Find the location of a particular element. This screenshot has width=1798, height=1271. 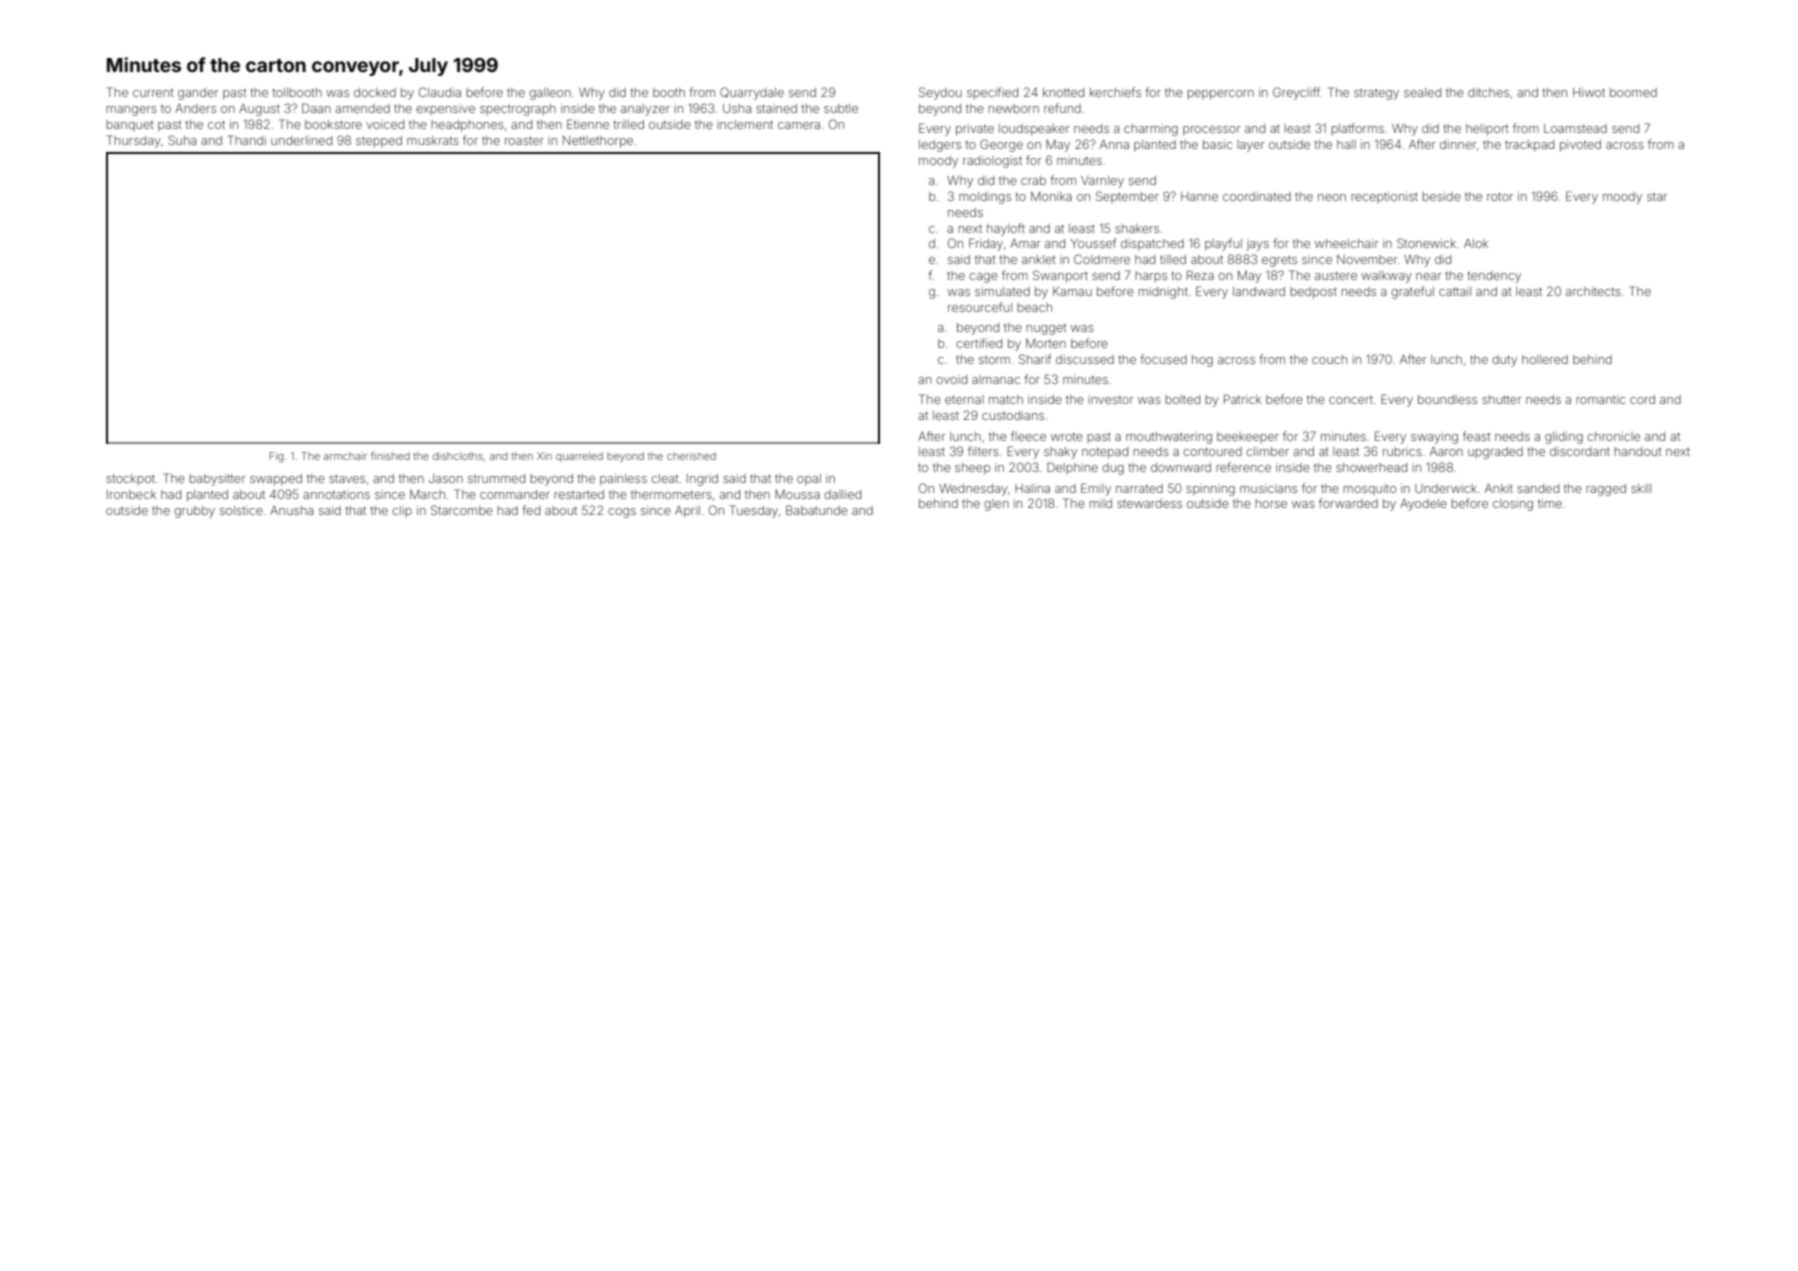

Babatunde is located at coordinates (817, 510).
